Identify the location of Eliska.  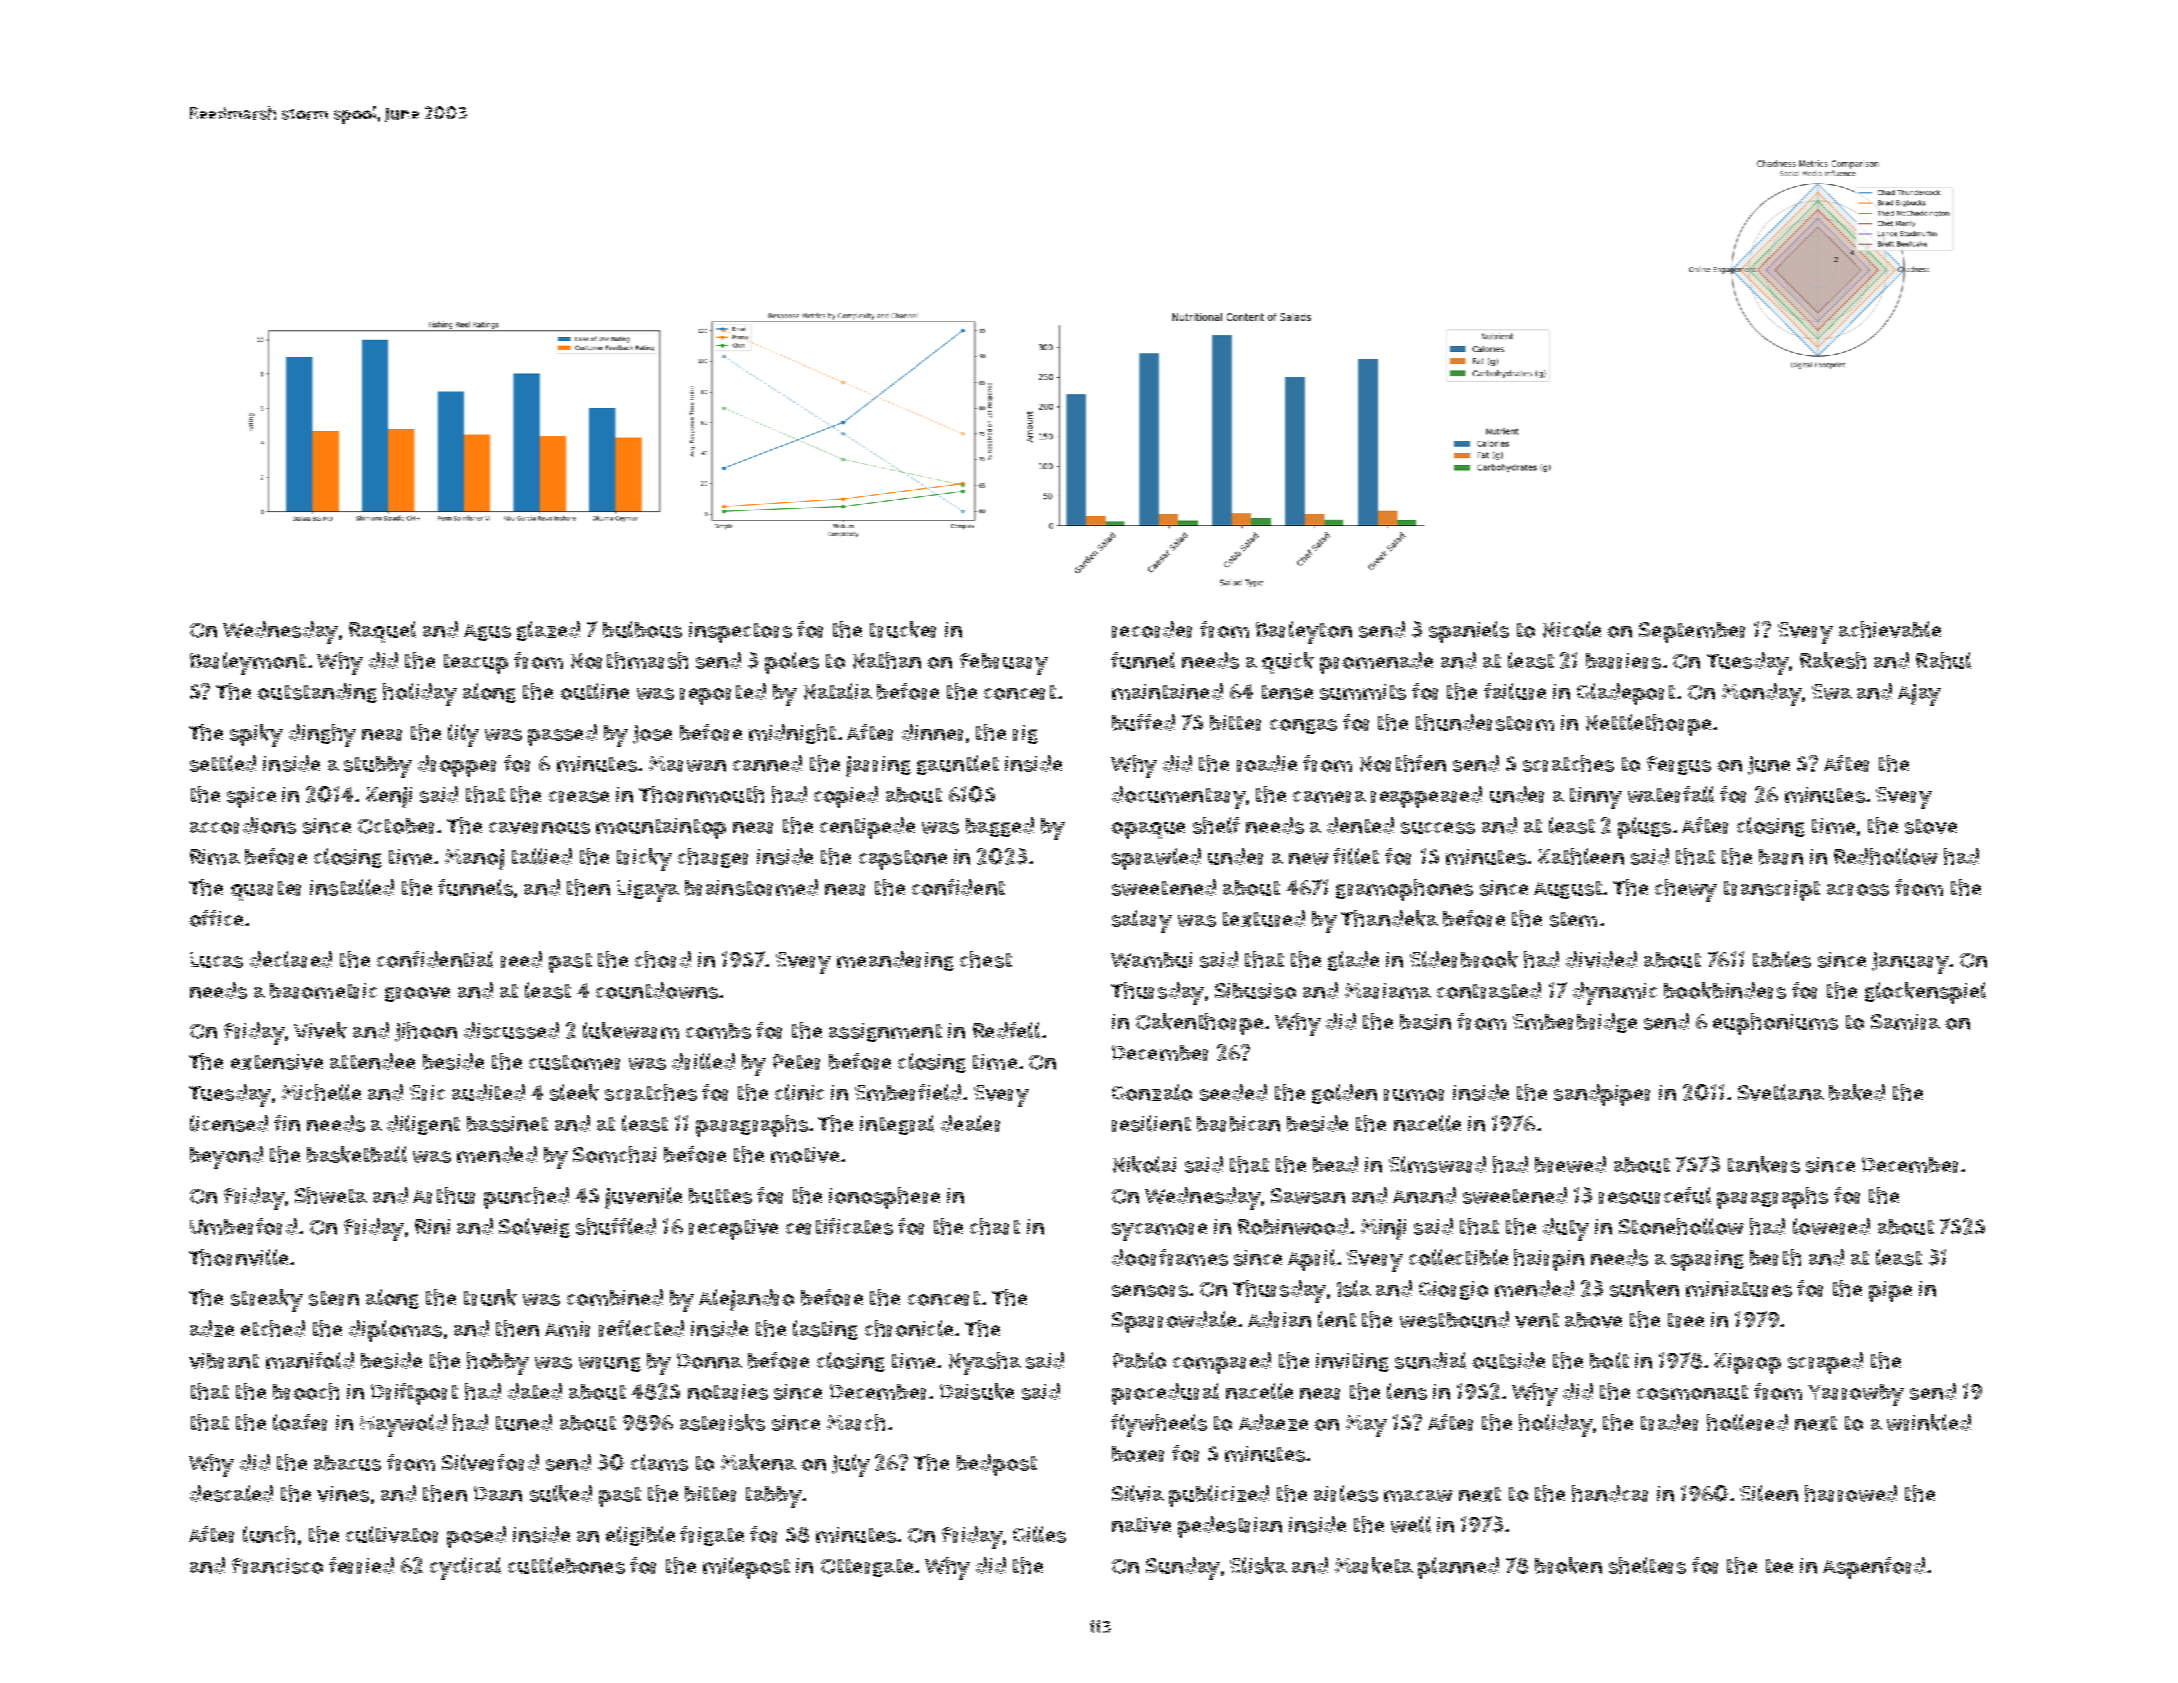
(1258, 1565).
